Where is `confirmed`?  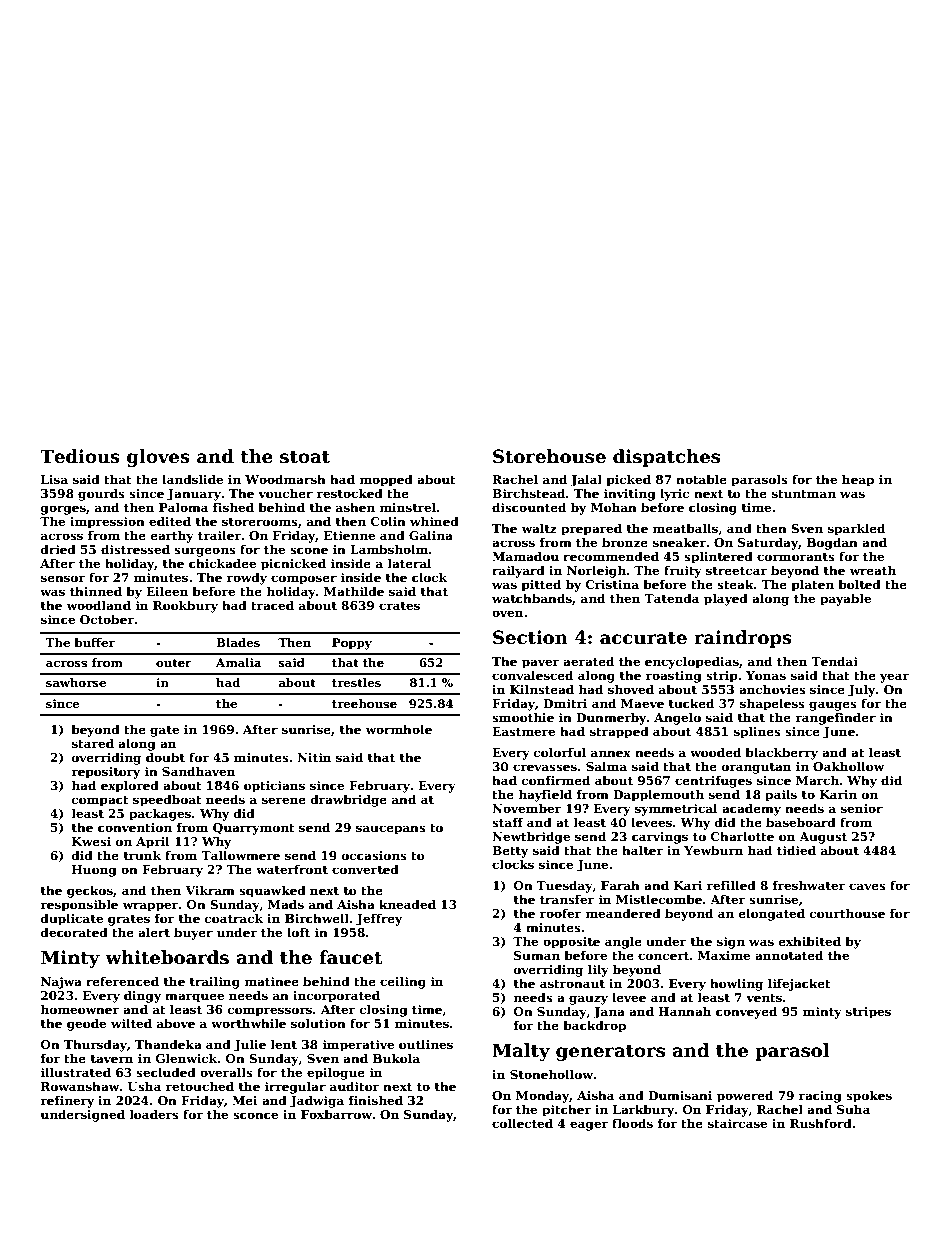
confirmed is located at coordinates (556, 780).
